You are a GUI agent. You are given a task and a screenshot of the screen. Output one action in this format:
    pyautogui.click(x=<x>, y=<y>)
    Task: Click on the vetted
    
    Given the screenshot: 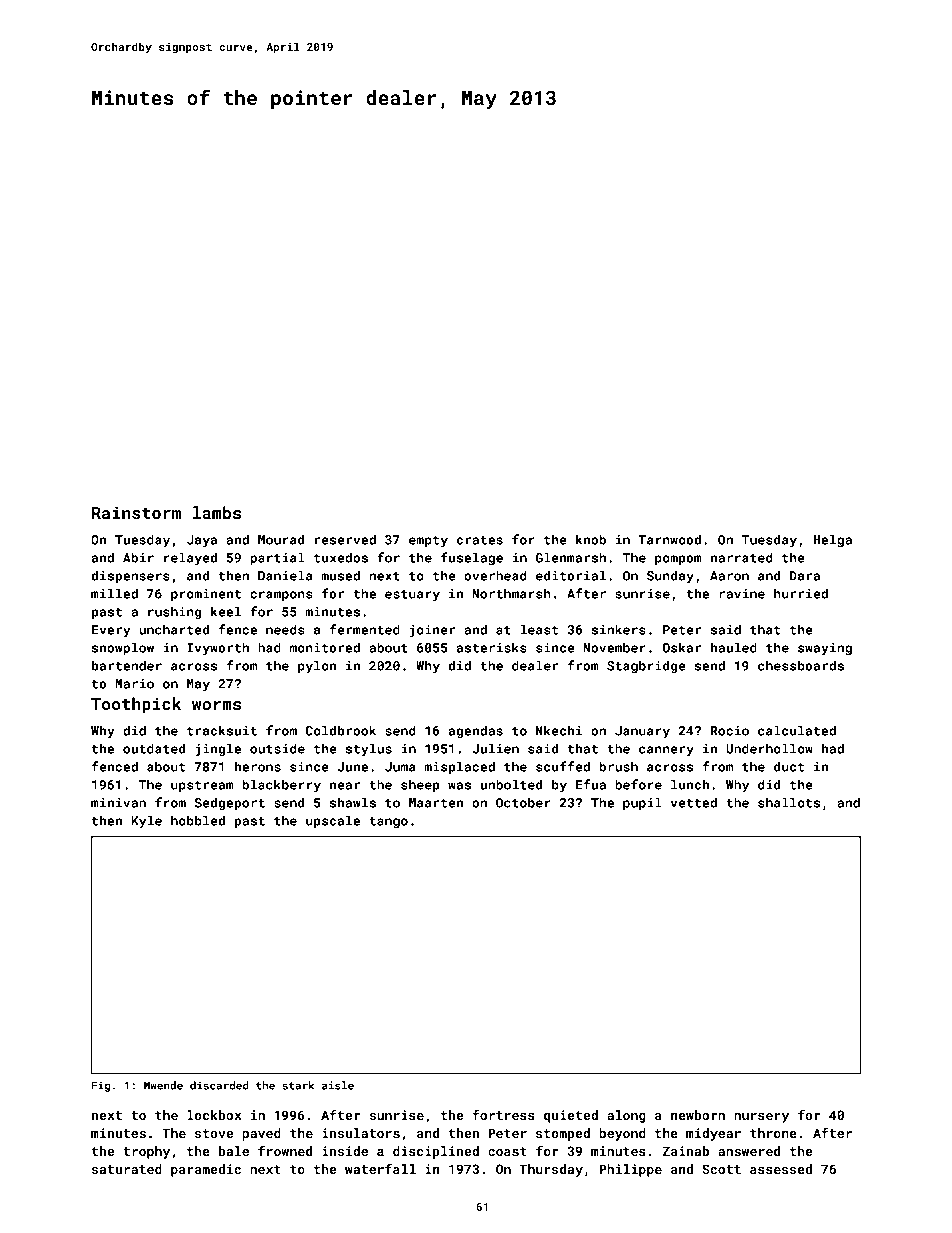 What is the action you would take?
    pyautogui.click(x=694, y=802)
